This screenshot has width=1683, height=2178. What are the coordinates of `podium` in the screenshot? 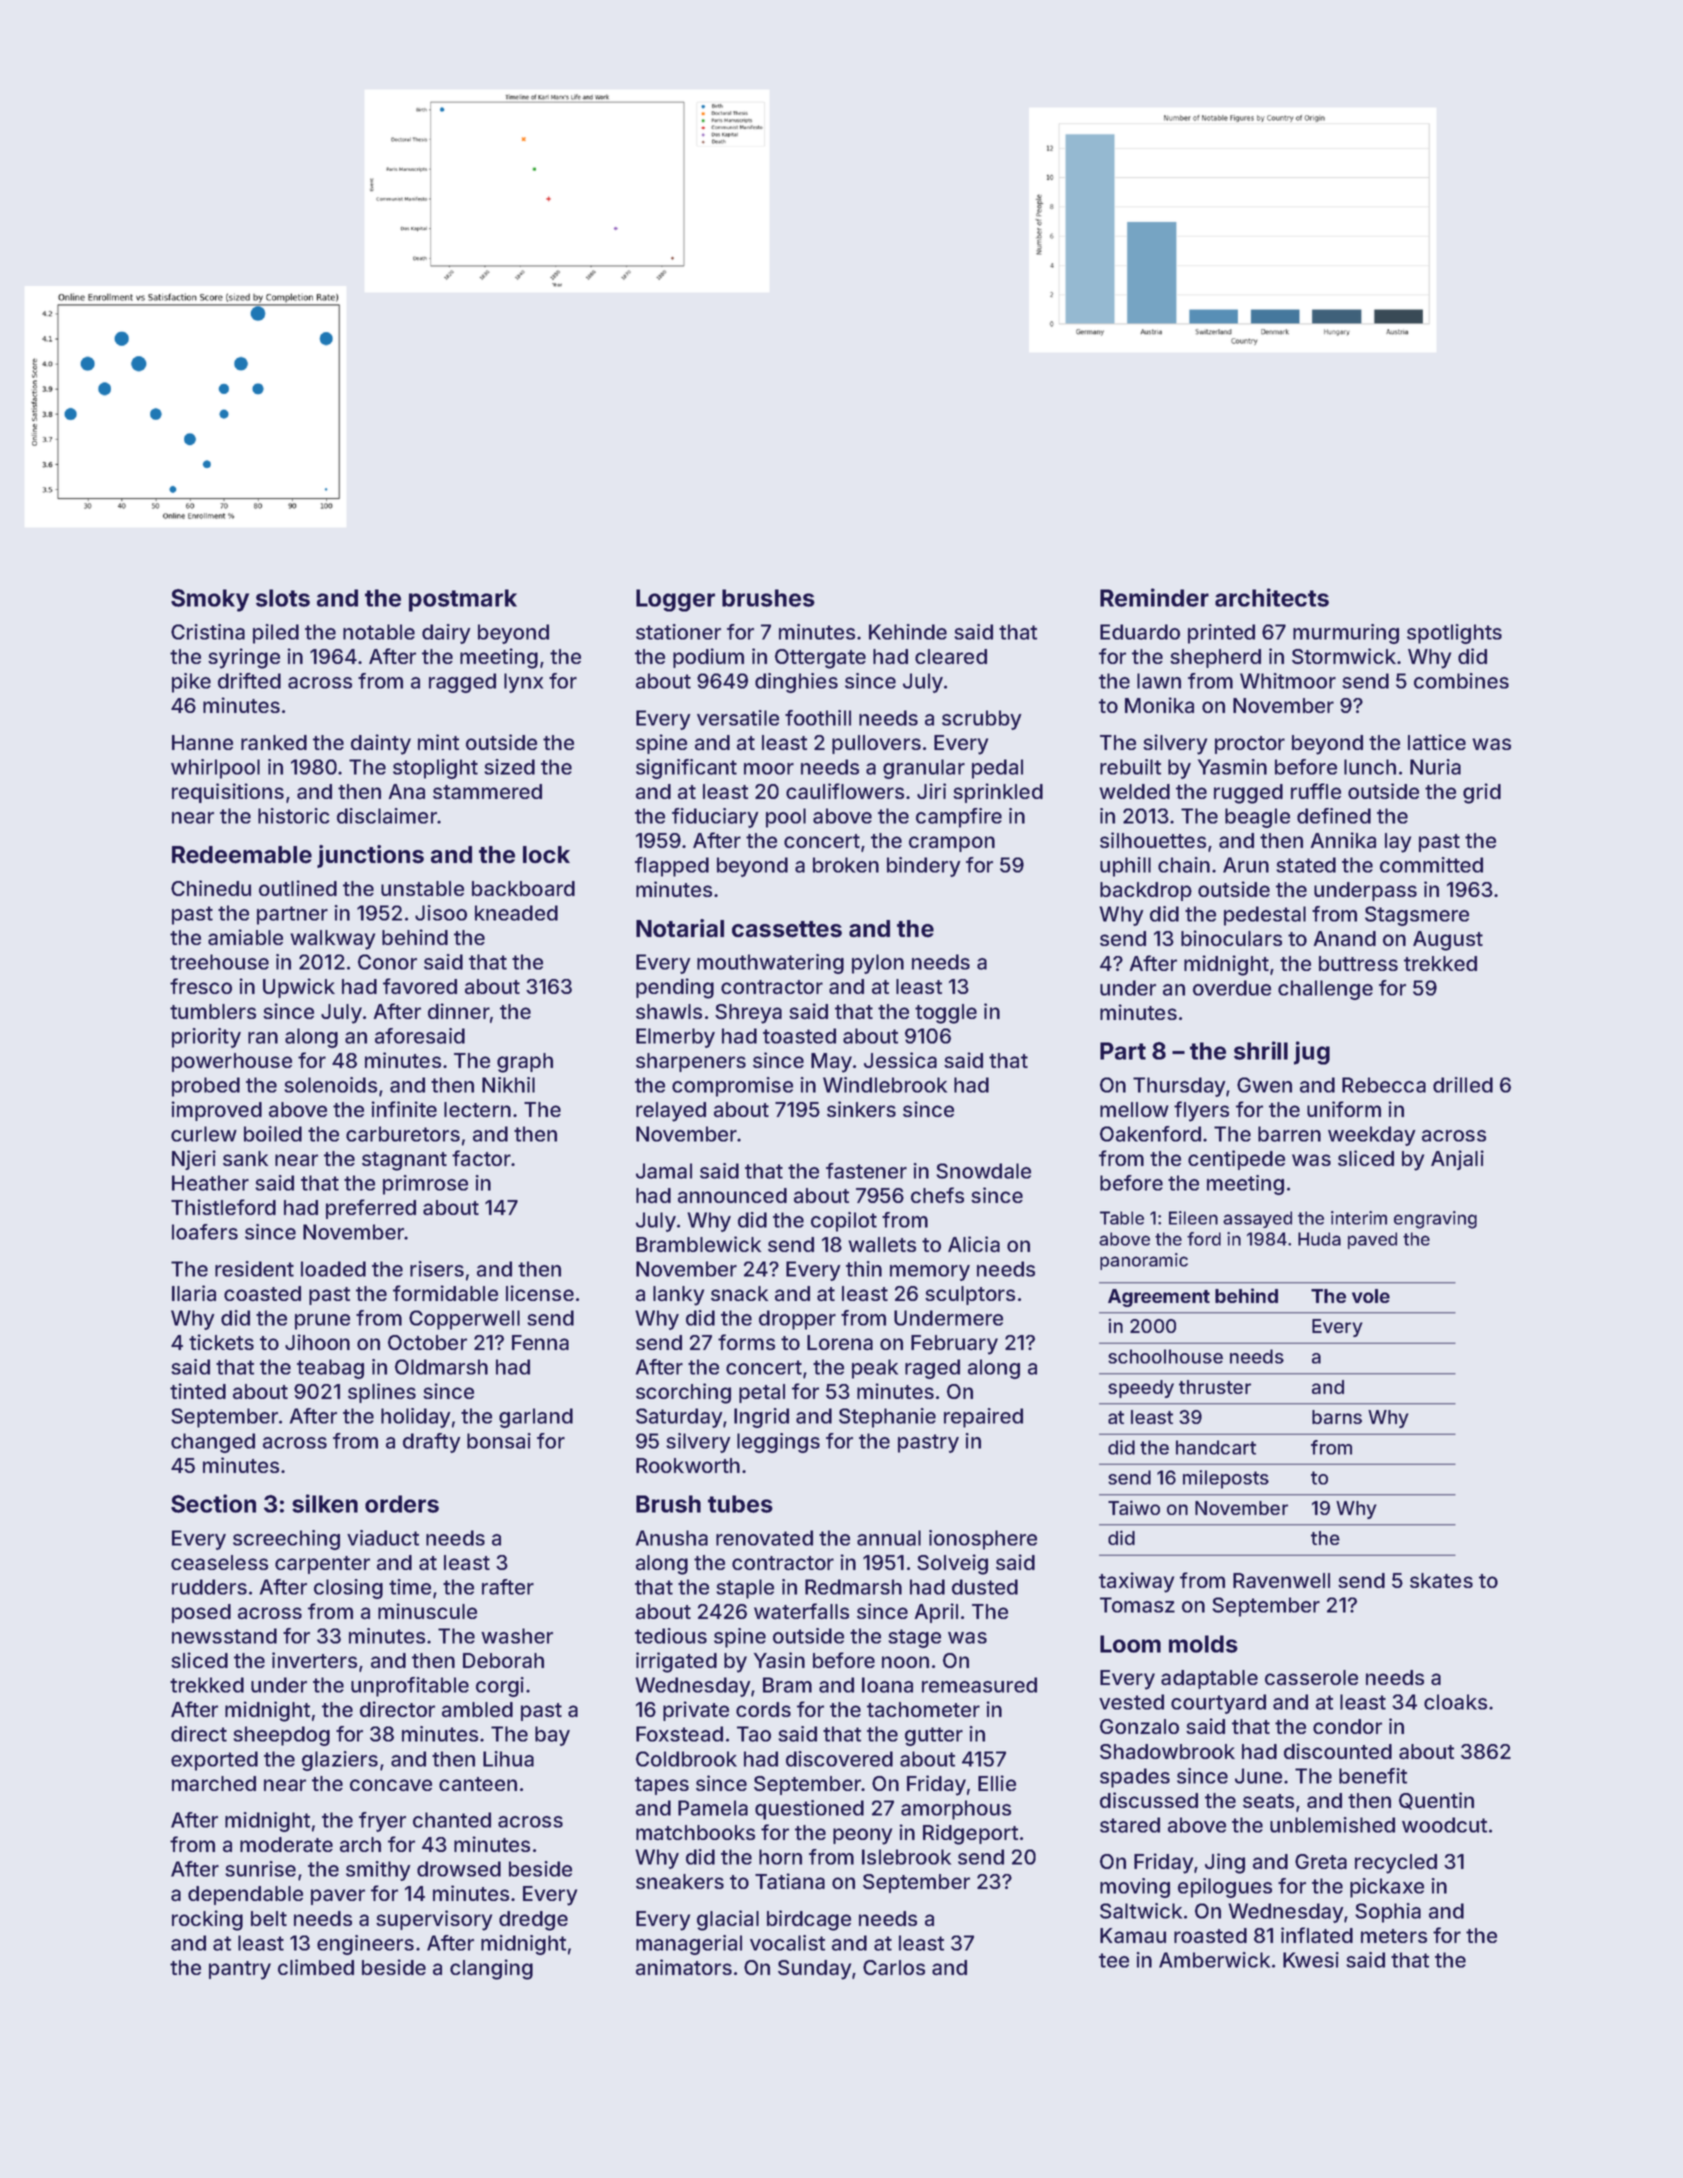 It's located at (708, 658).
